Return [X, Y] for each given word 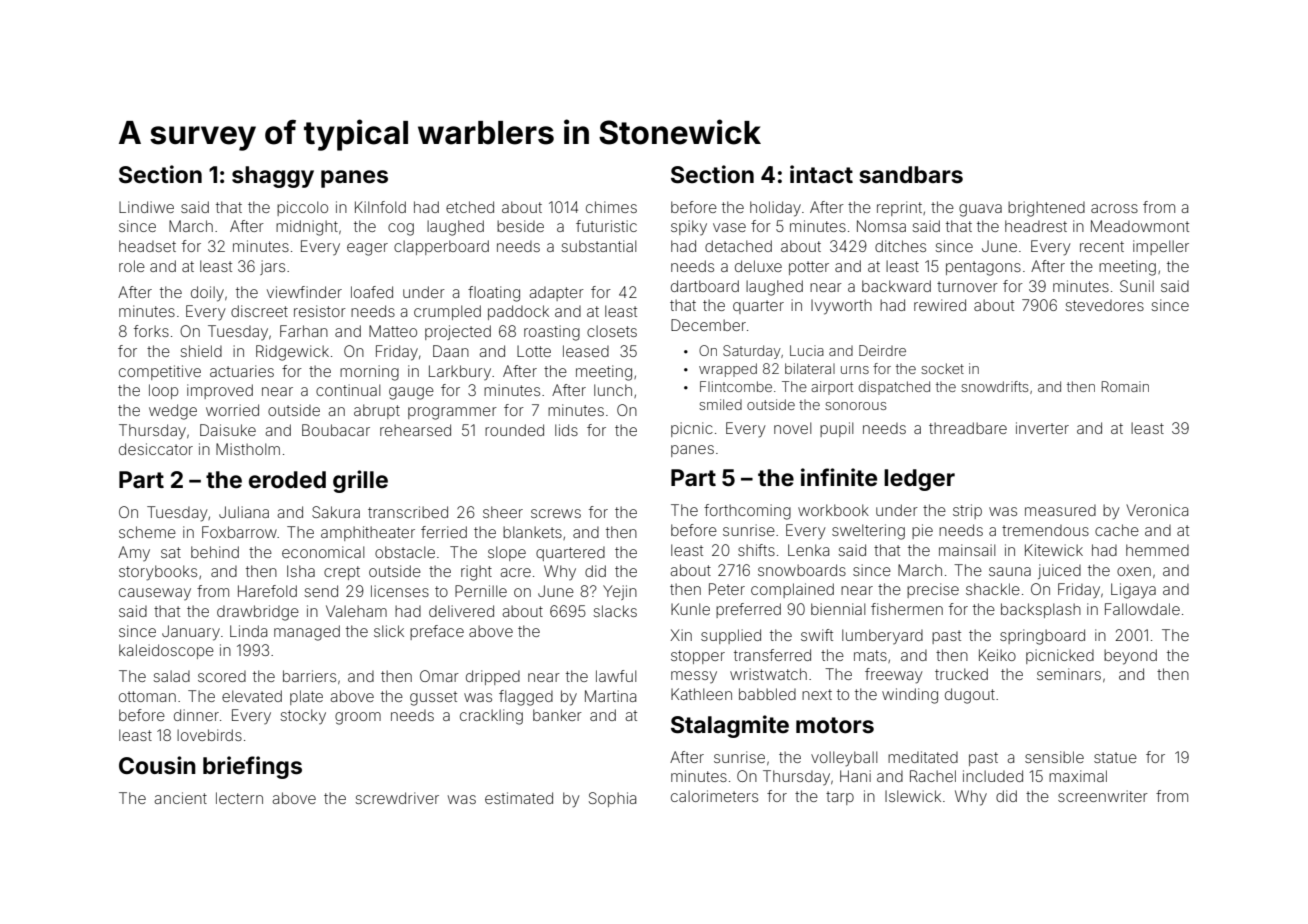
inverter [1042, 428]
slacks [615, 611]
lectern [239, 798]
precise [933, 590]
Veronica [1157, 510]
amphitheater [368, 533]
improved [220, 391]
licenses [400, 591]
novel [792, 428]
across [1114, 208]
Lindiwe [146, 207]
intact [821, 174]
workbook [833, 510]
